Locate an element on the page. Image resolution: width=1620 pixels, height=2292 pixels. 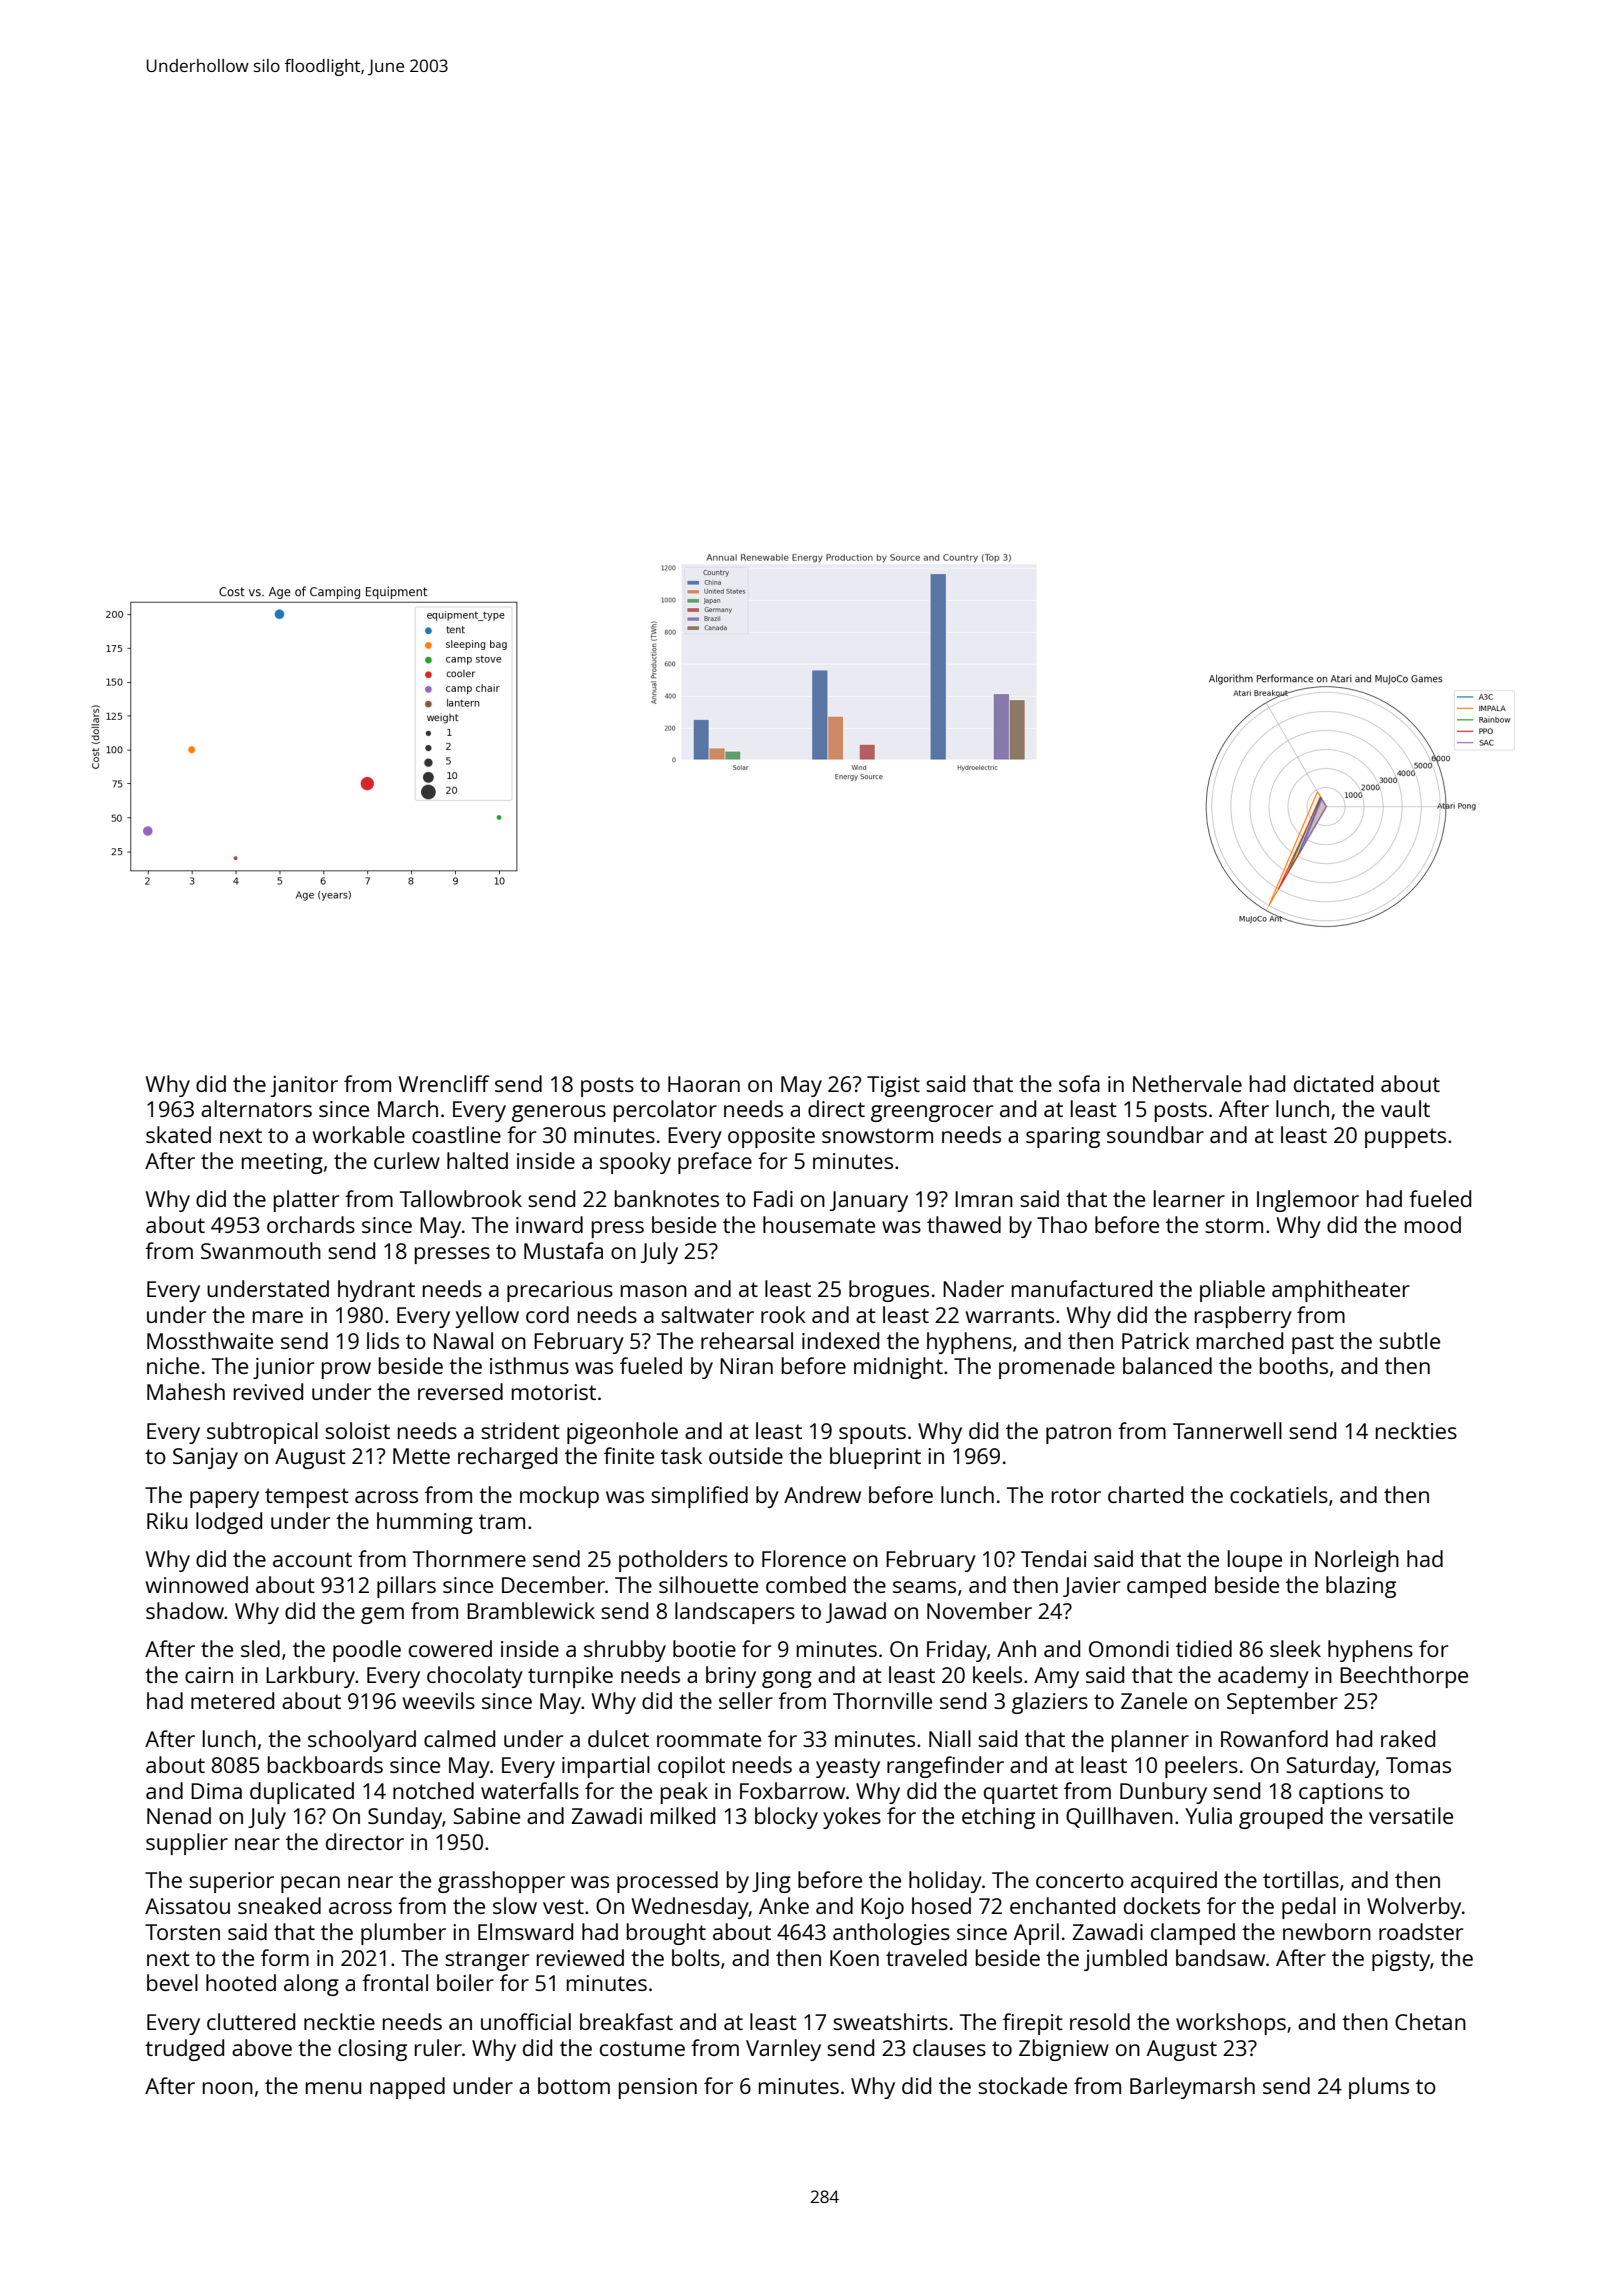
cockatiels is located at coordinates (1279, 1494).
